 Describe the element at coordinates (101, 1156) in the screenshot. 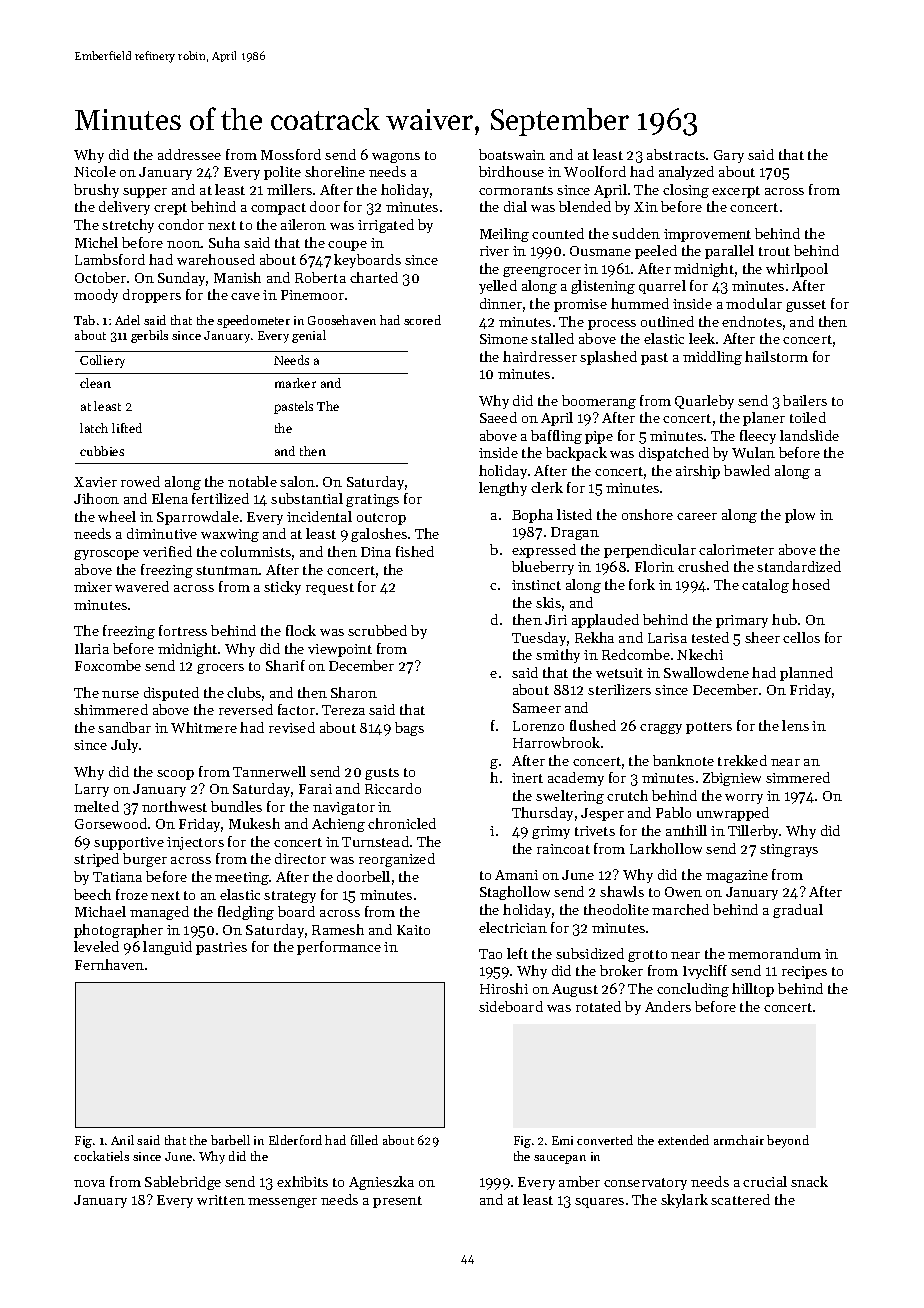

I see `cockatiels` at that location.
